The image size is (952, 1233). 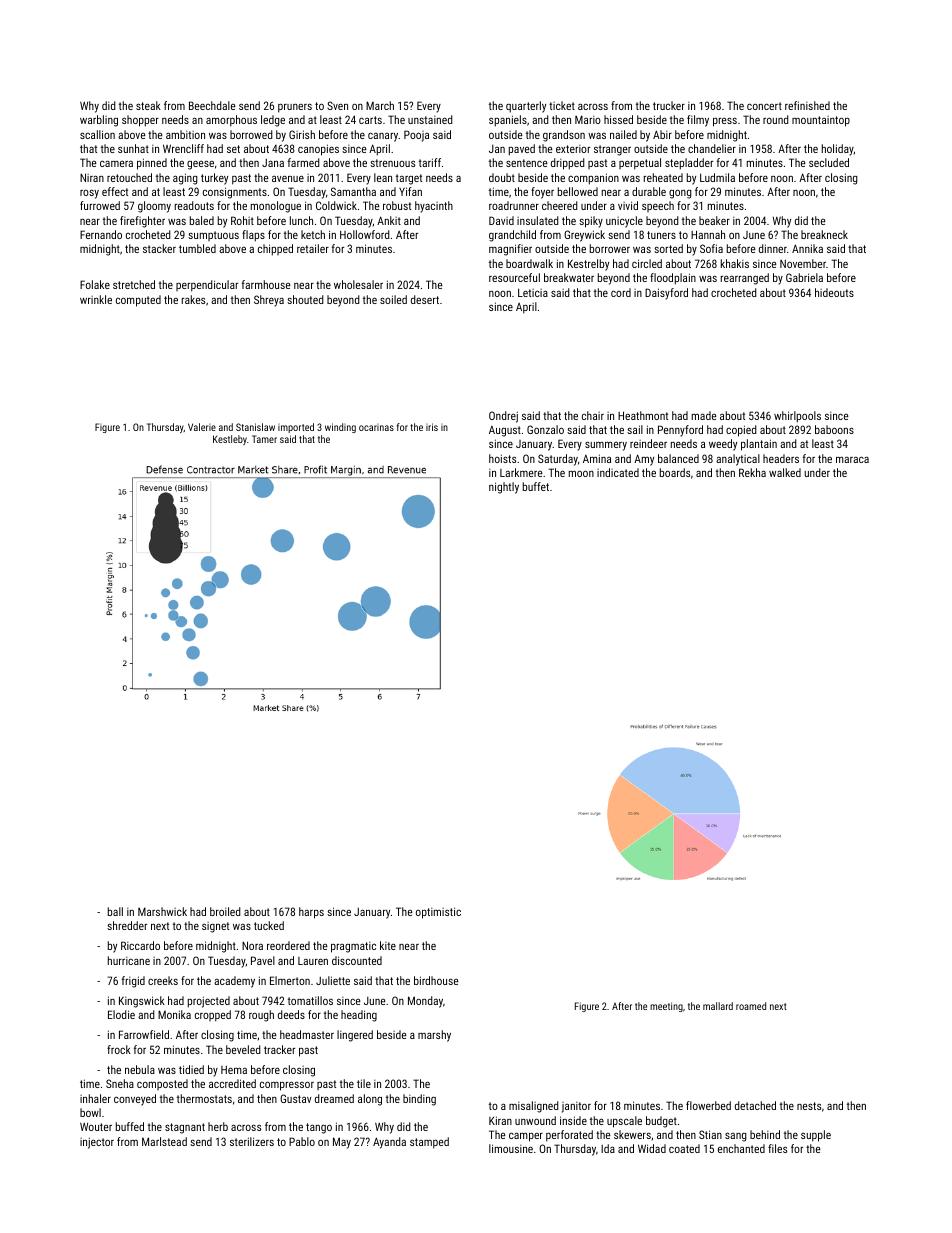 What do you see at coordinates (752, 472) in the screenshot?
I see `Rekha` at bounding box center [752, 472].
